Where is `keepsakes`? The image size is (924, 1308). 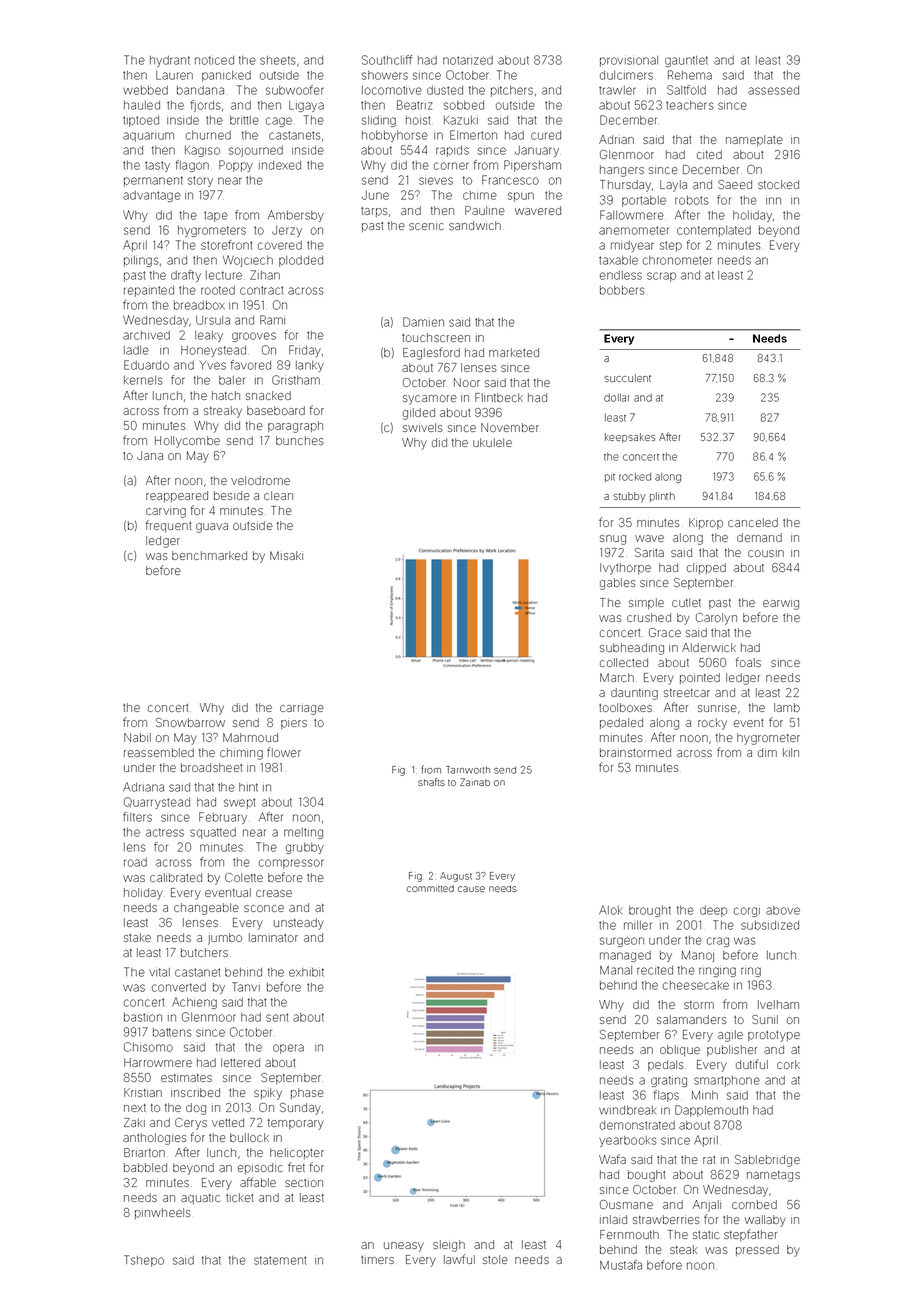 keepsakes is located at coordinates (630, 438).
